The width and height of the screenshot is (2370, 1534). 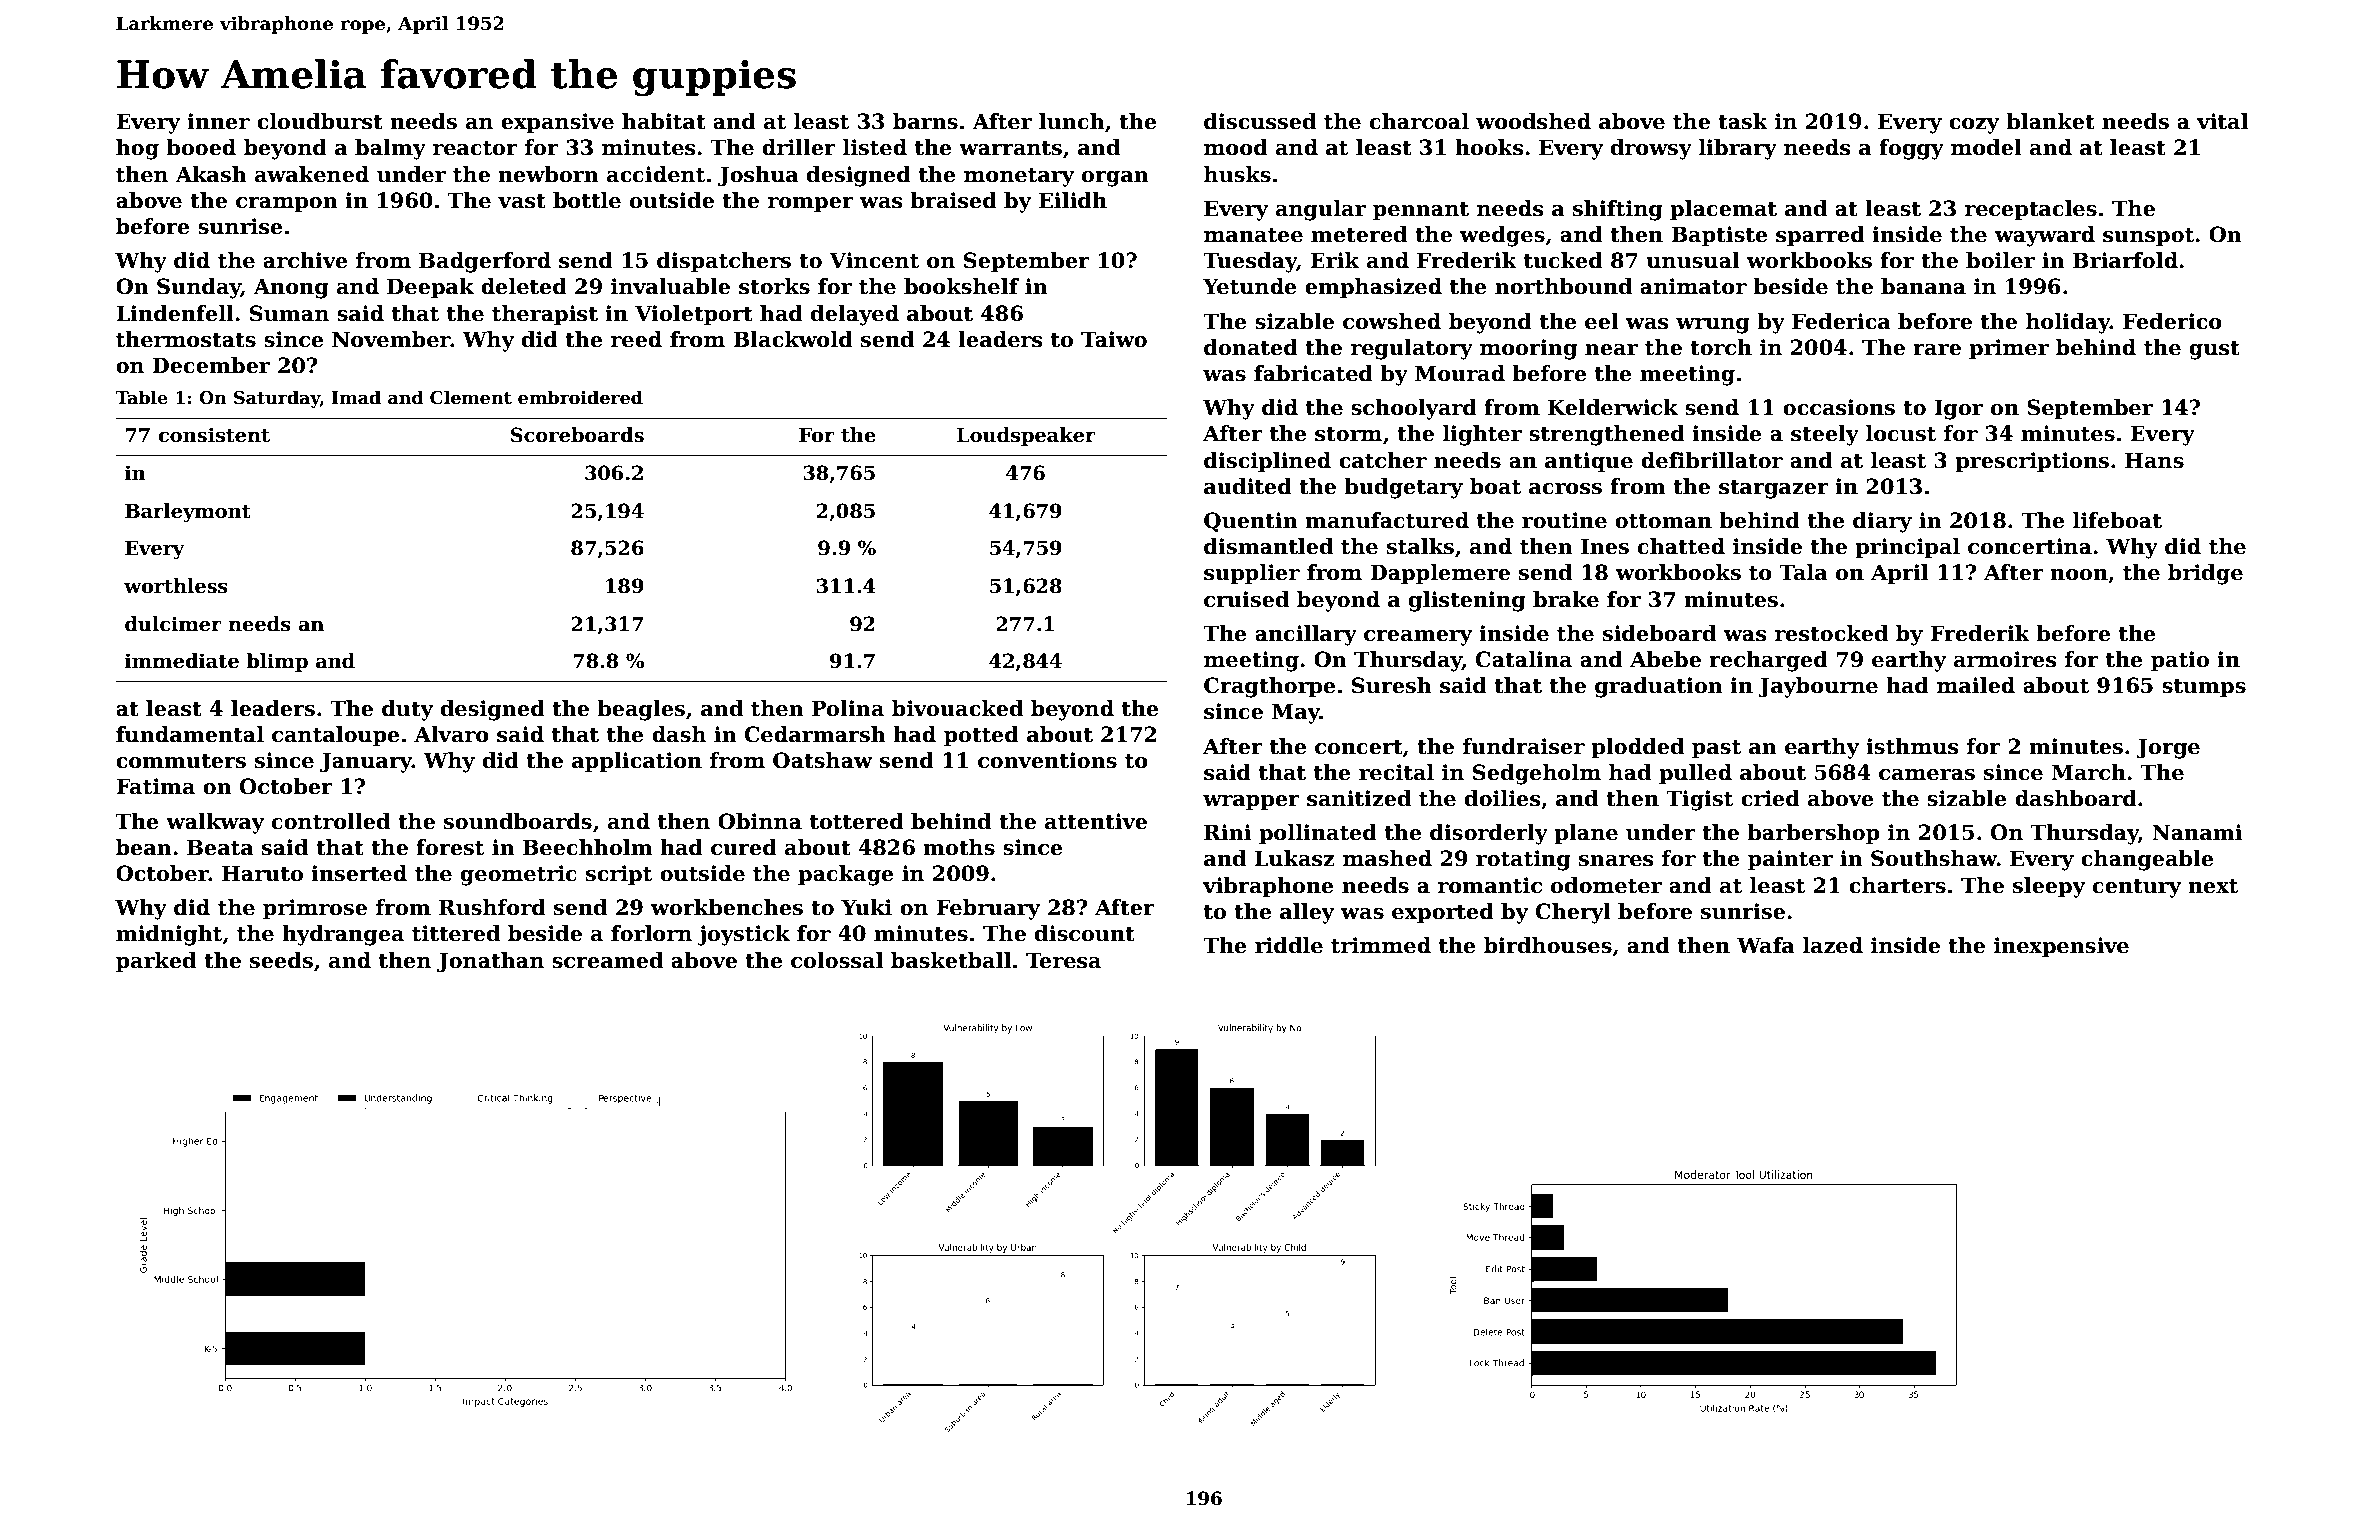 I want to click on Federica, so click(x=1841, y=321).
